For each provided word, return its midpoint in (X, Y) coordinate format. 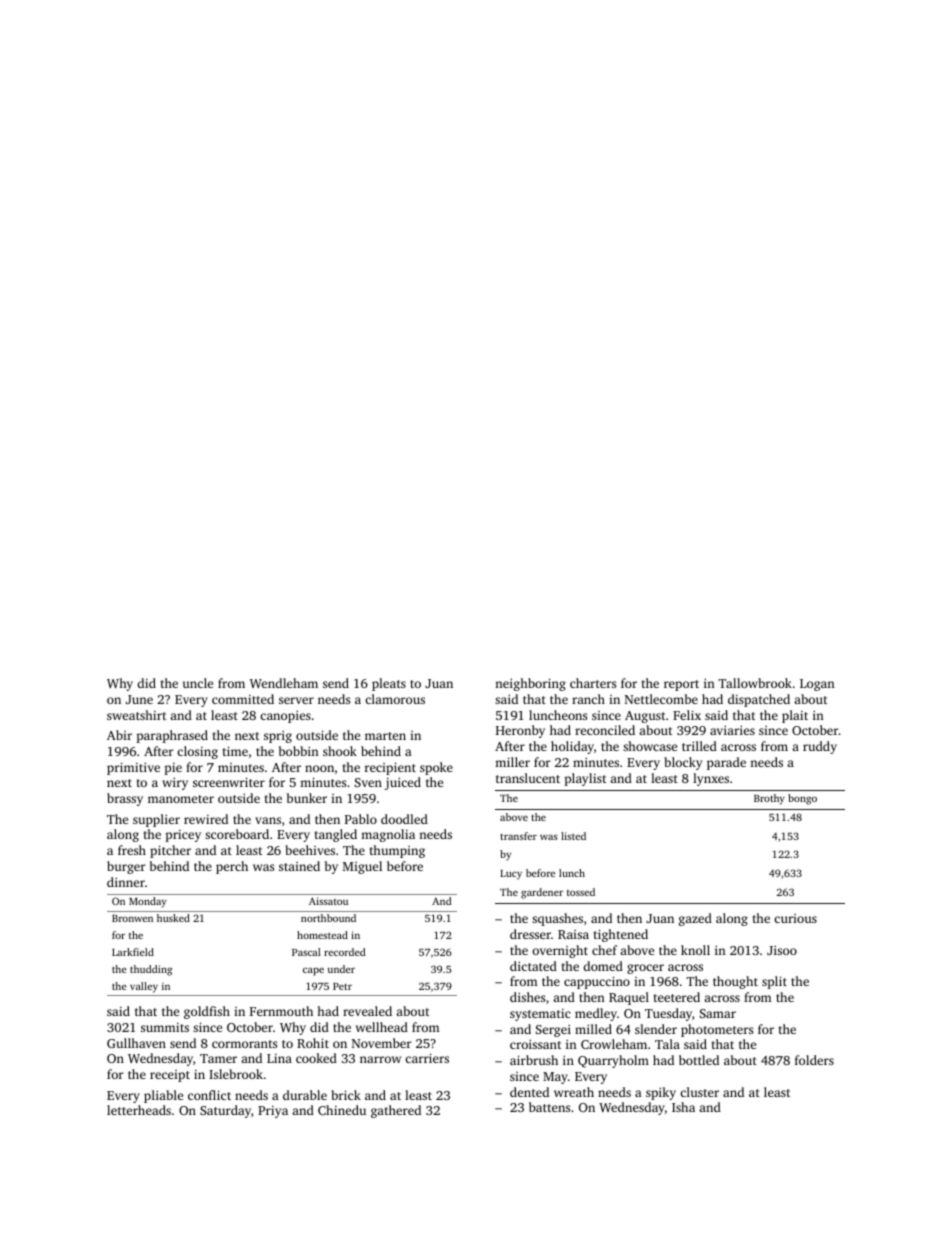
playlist (585, 779)
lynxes (711, 779)
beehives (310, 850)
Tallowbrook (755, 683)
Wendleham (284, 683)
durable (305, 1095)
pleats (389, 684)
